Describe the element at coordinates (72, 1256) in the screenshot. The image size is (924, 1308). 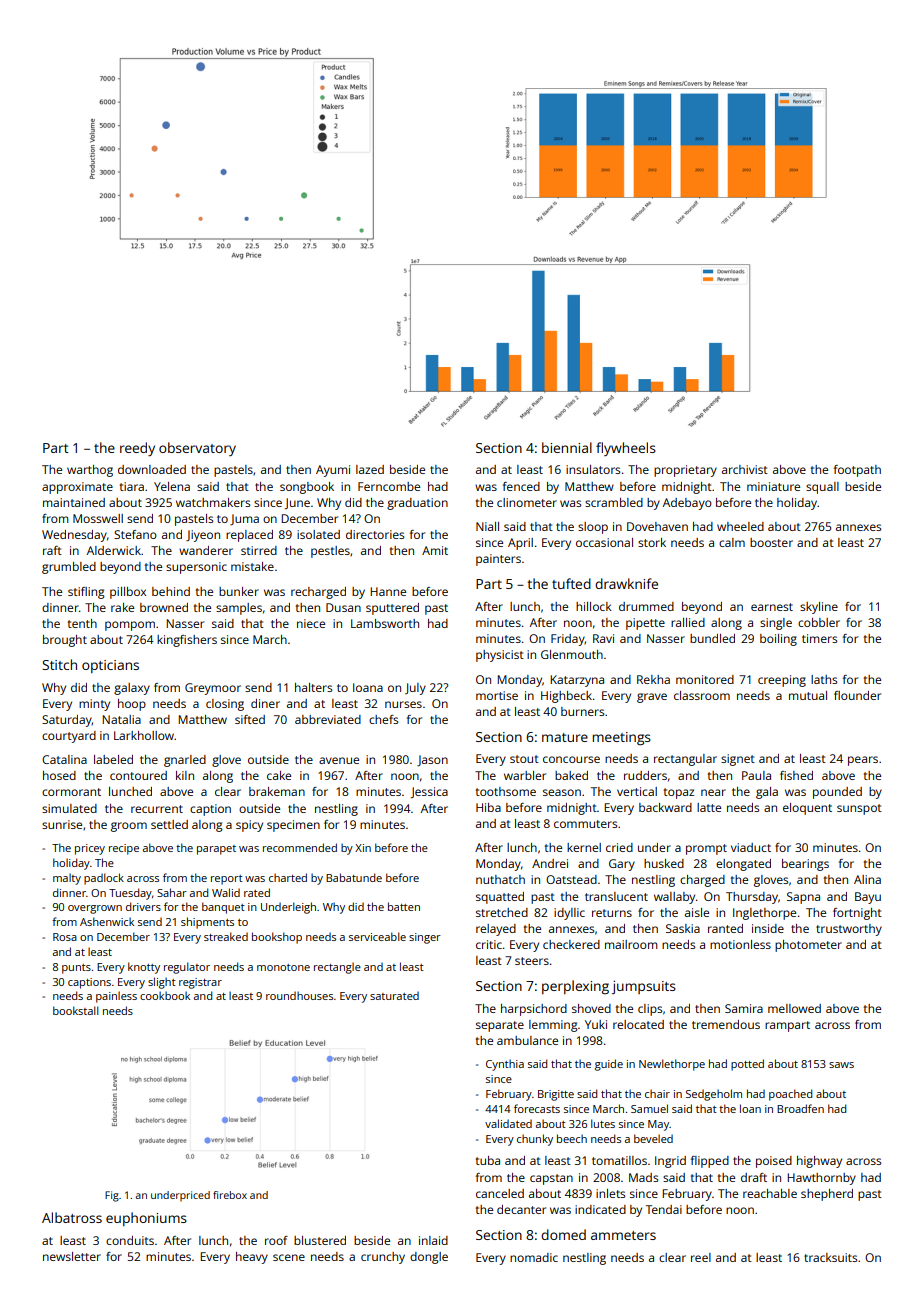
I see `newsletter` at that location.
